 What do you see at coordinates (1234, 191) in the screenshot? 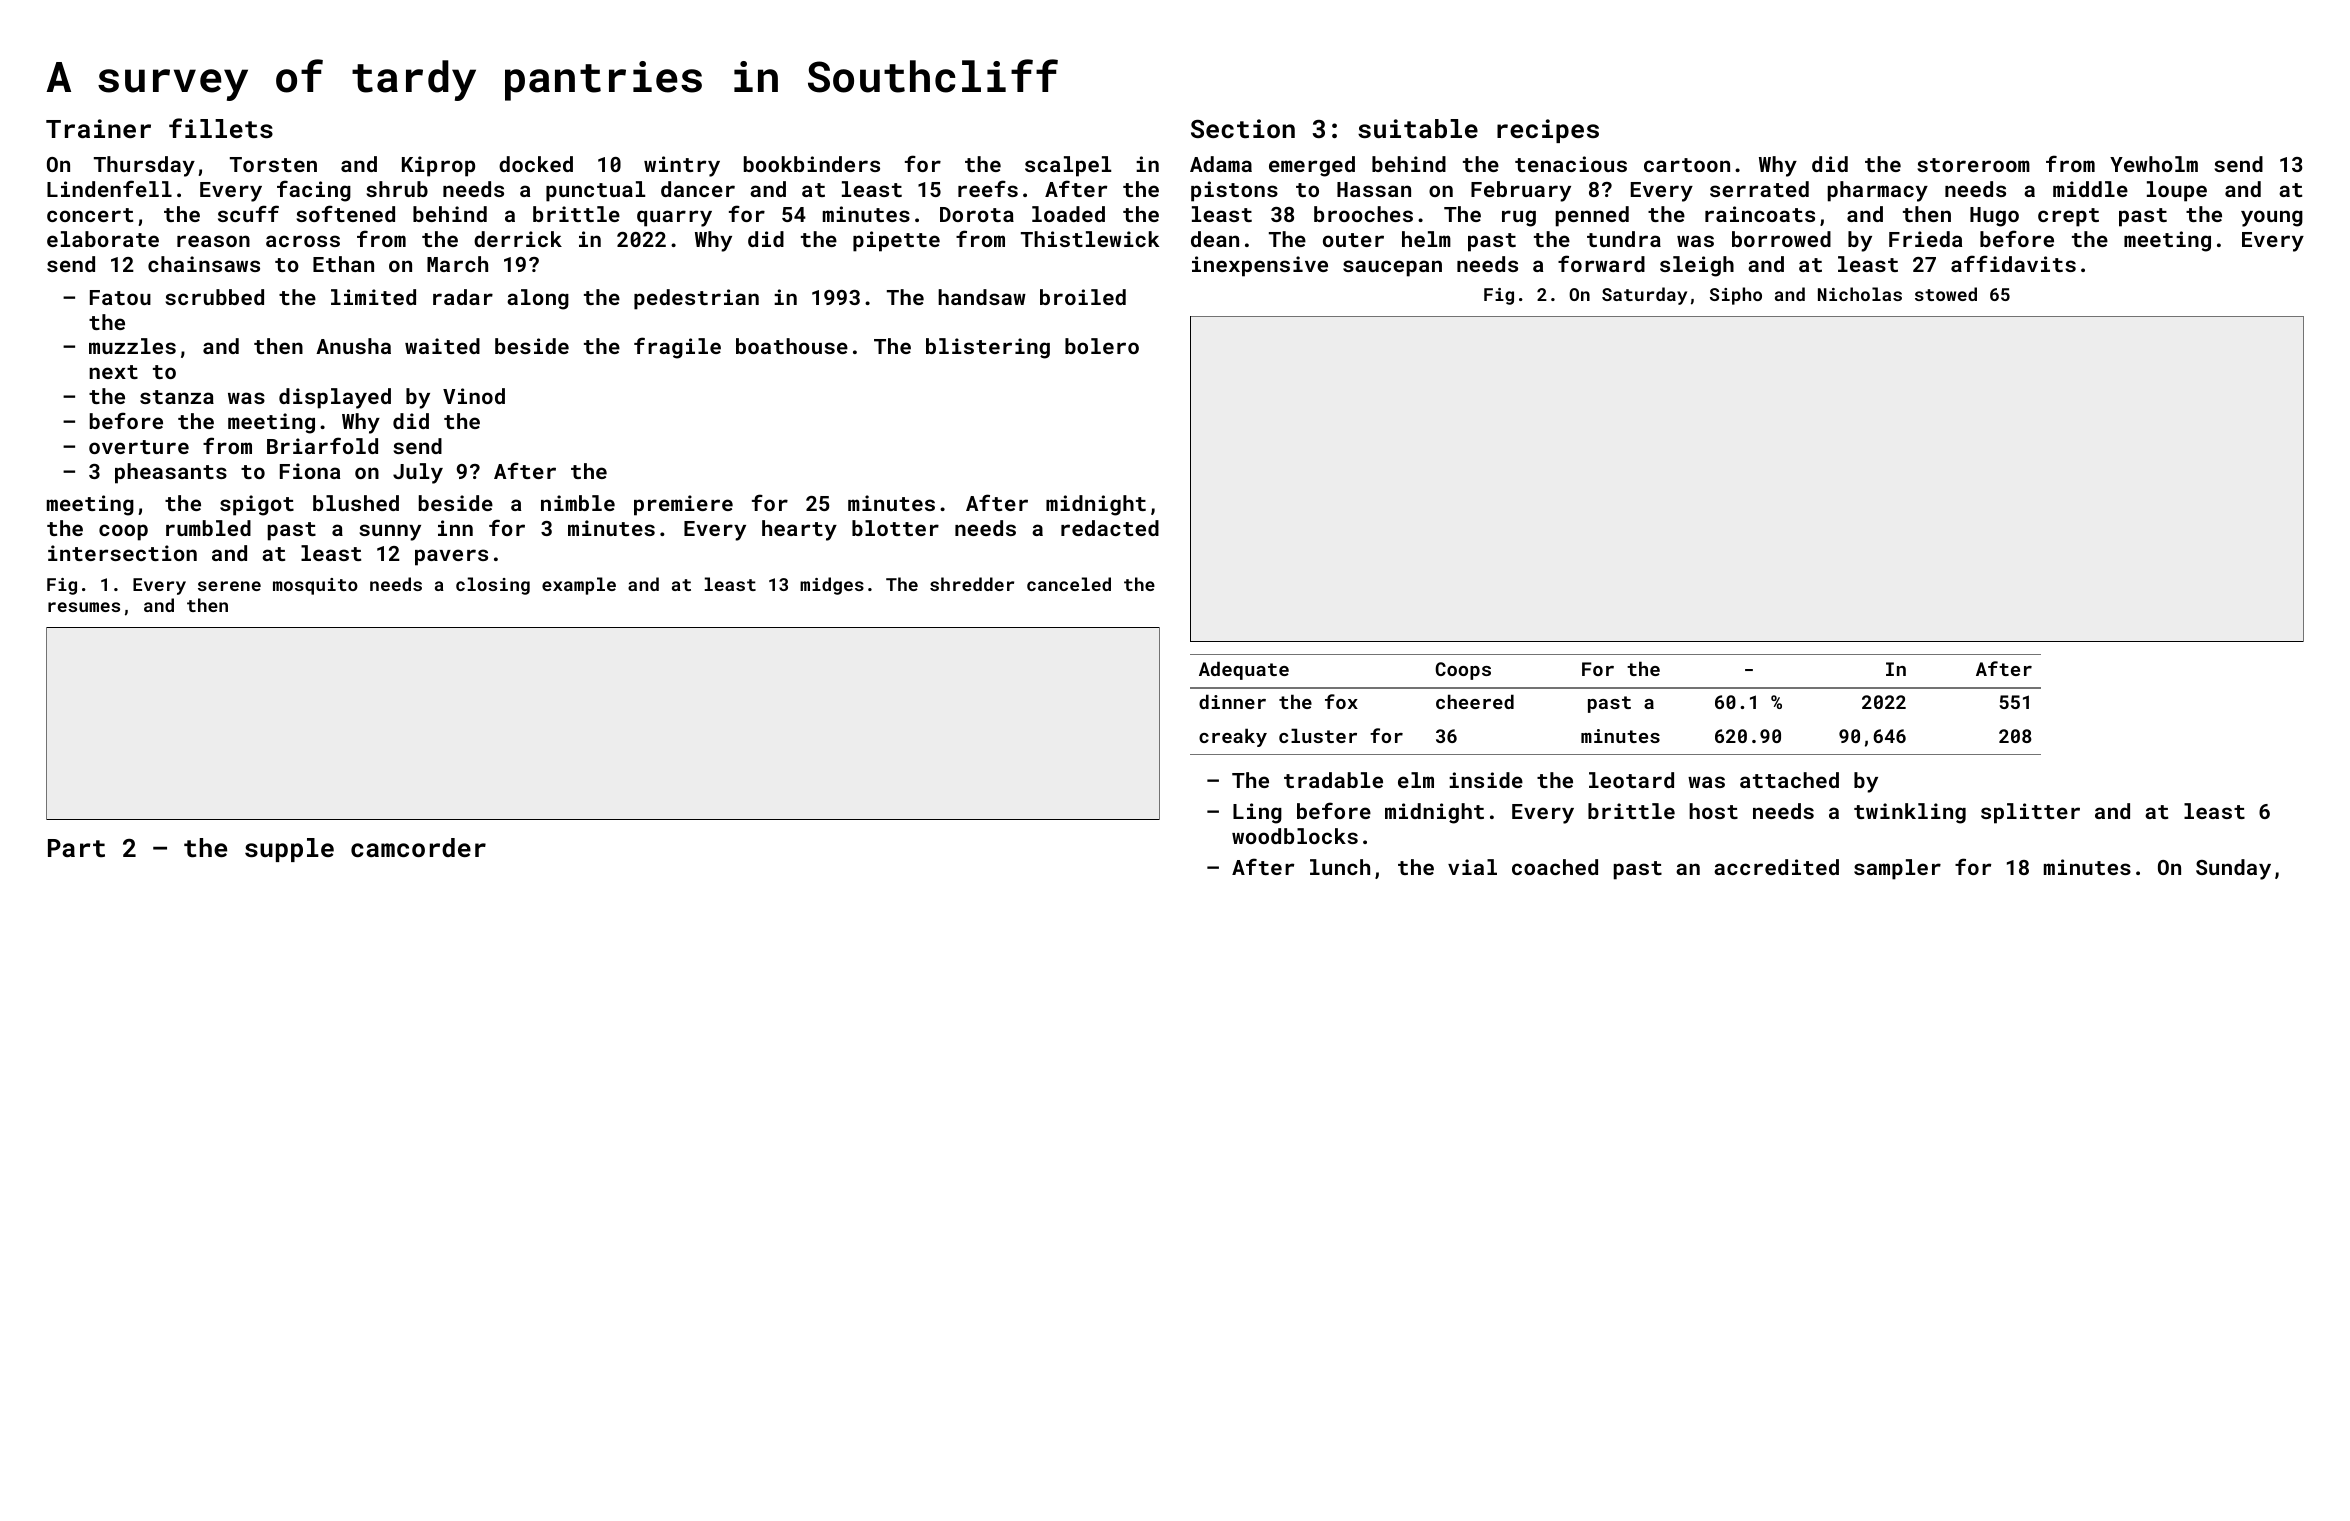
I see `pistons` at bounding box center [1234, 191].
